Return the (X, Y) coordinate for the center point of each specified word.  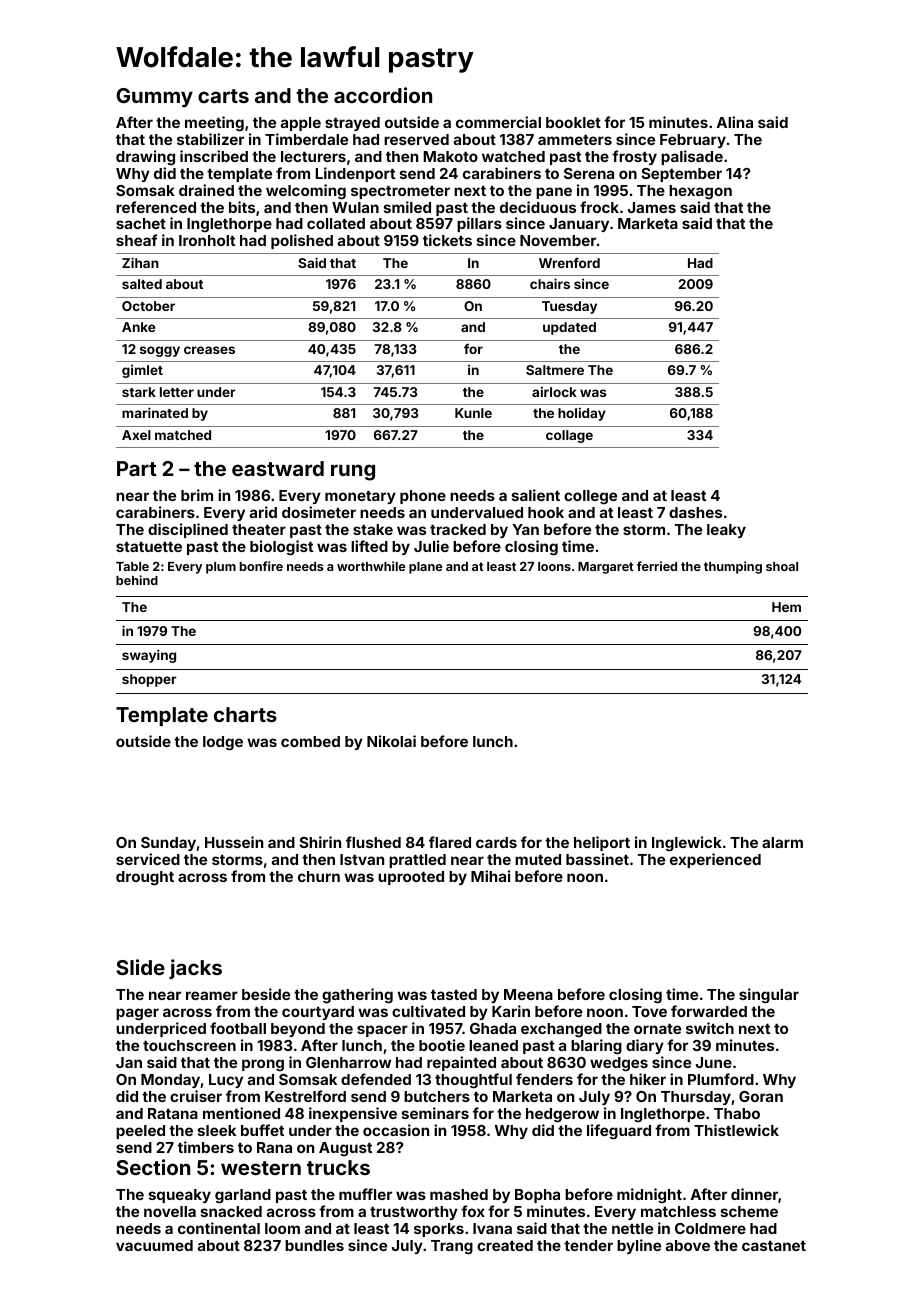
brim (197, 495)
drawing (145, 157)
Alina (735, 122)
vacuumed (154, 1245)
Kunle (473, 413)
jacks (195, 969)
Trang (452, 1247)
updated (569, 328)
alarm (782, 842)
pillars (479, 224)
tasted (454, 994)
